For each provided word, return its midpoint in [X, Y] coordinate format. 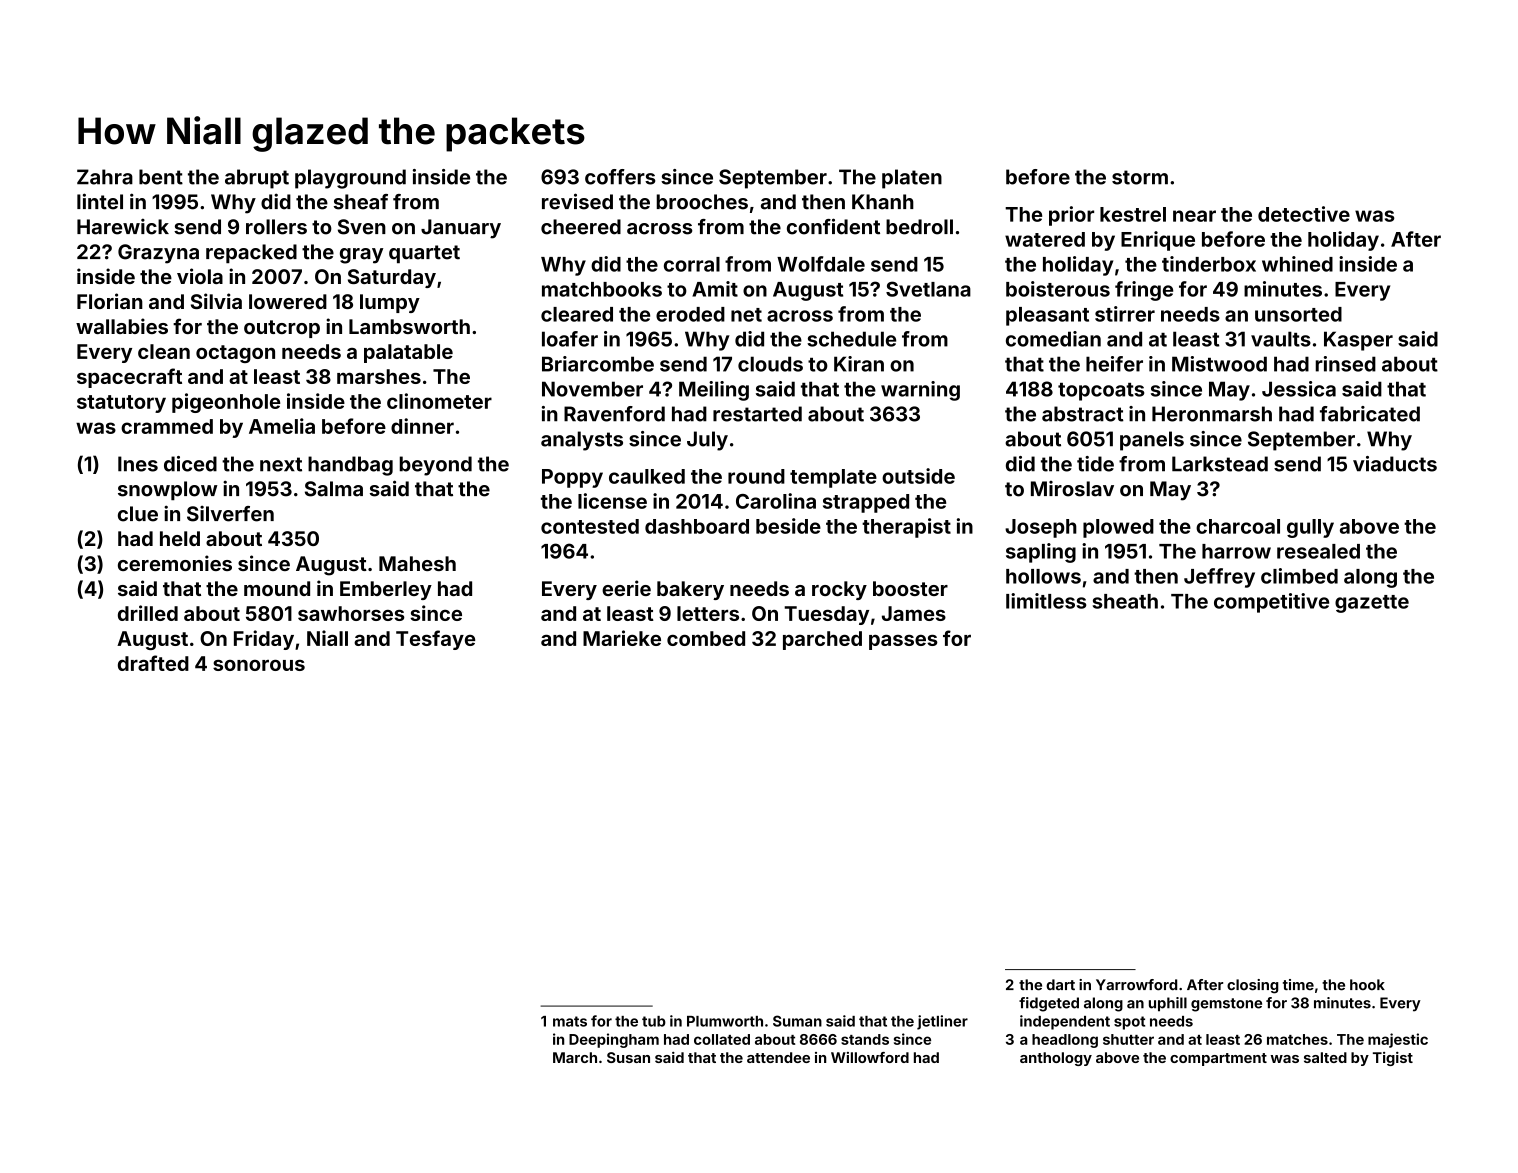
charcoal [1238, 526]
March [575, 1057]
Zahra [105, 177]
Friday [264, 640]
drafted [153, 663]
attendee [778, 1057]
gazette [1372, 604]
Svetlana [928, 289]
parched [822, 640]
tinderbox [1209, 264]
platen [912, 179]
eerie [626, 588]
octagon [235, 354]
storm [1140, 177]
